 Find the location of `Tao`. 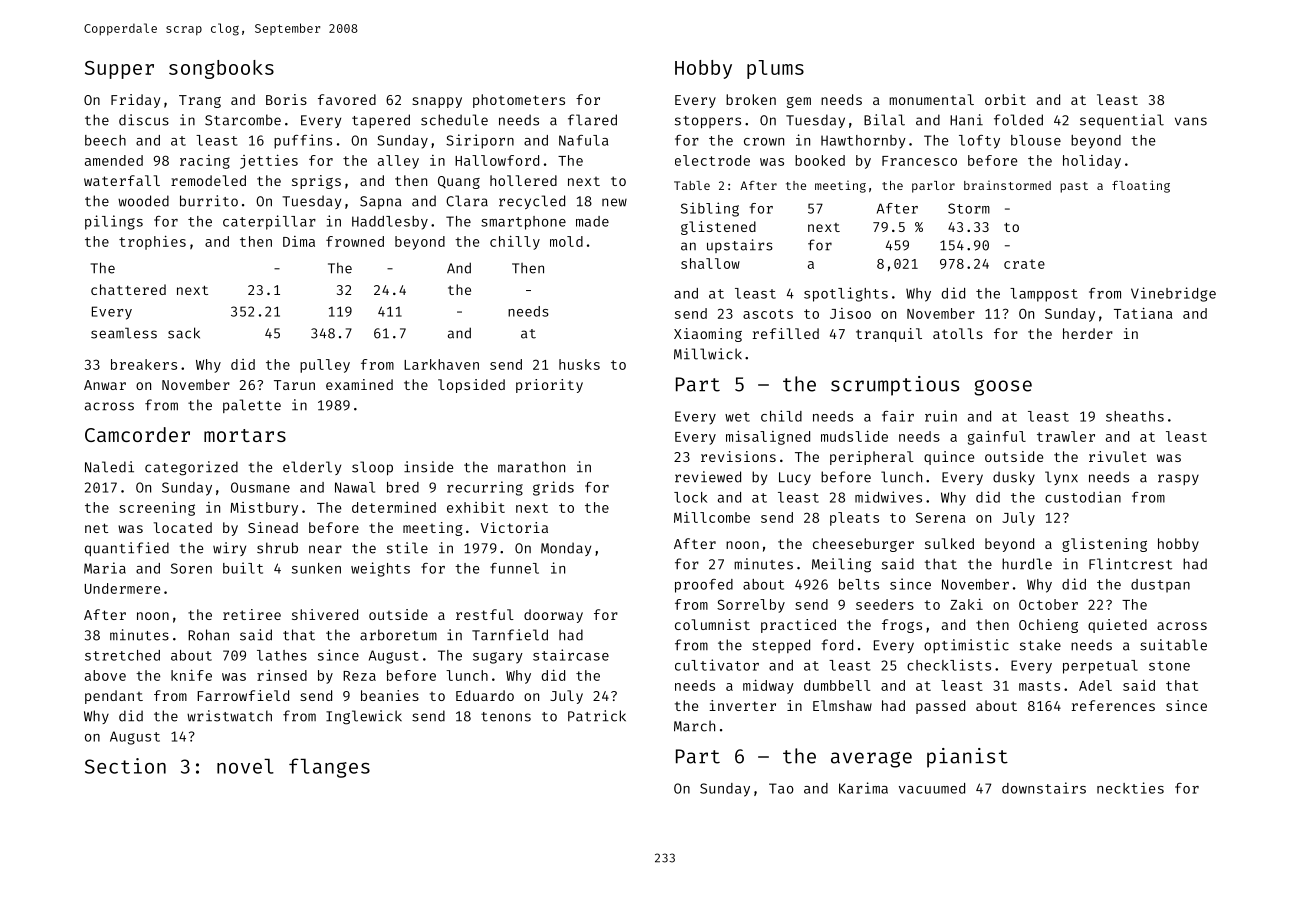

Tao is located at coordinates (781, 788).
